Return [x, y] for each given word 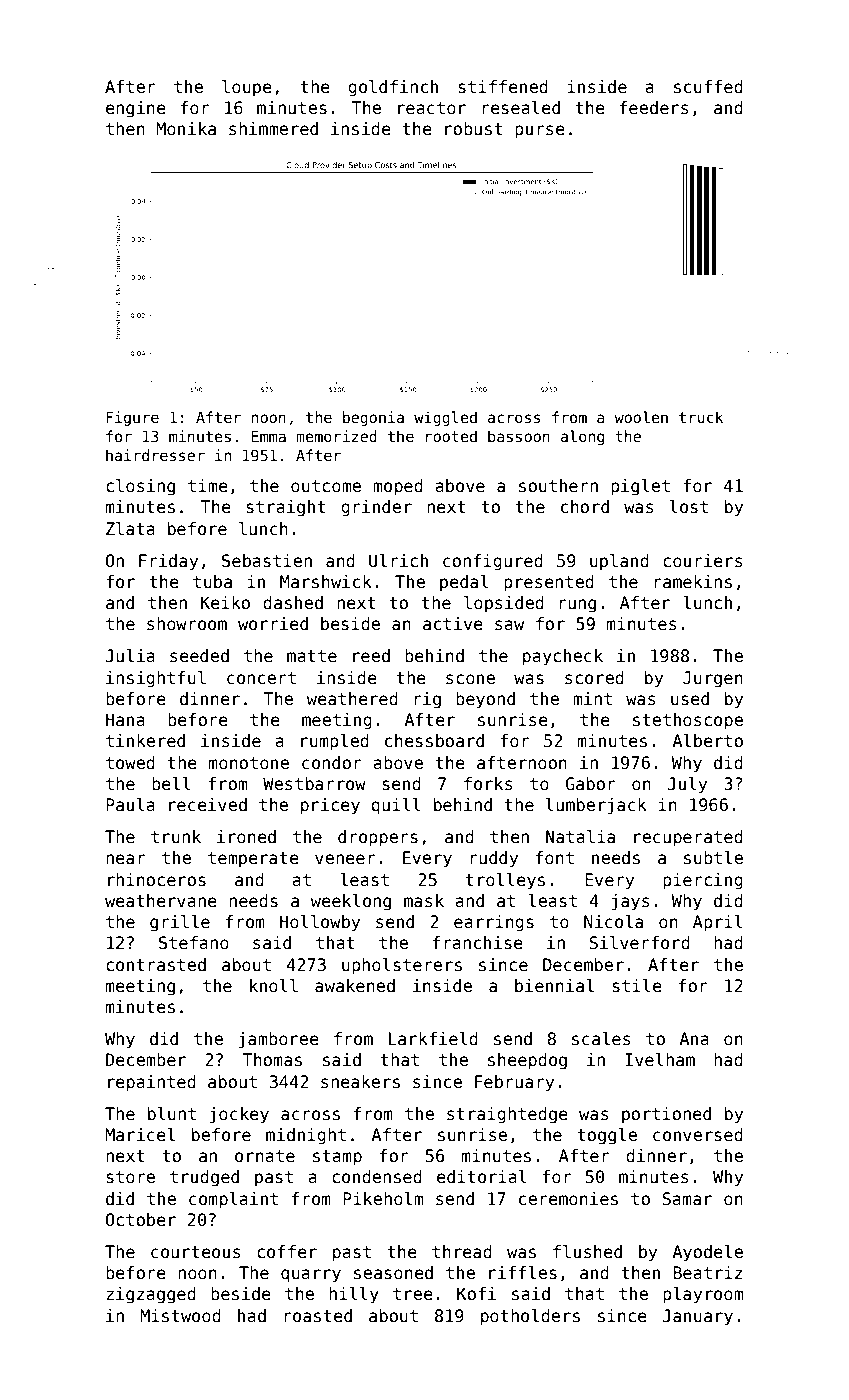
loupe [247, 88]
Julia [130, 656]
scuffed [708, 87]
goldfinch [393, 88]
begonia [373, 418]
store [130, 1177]
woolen [641, 417]
